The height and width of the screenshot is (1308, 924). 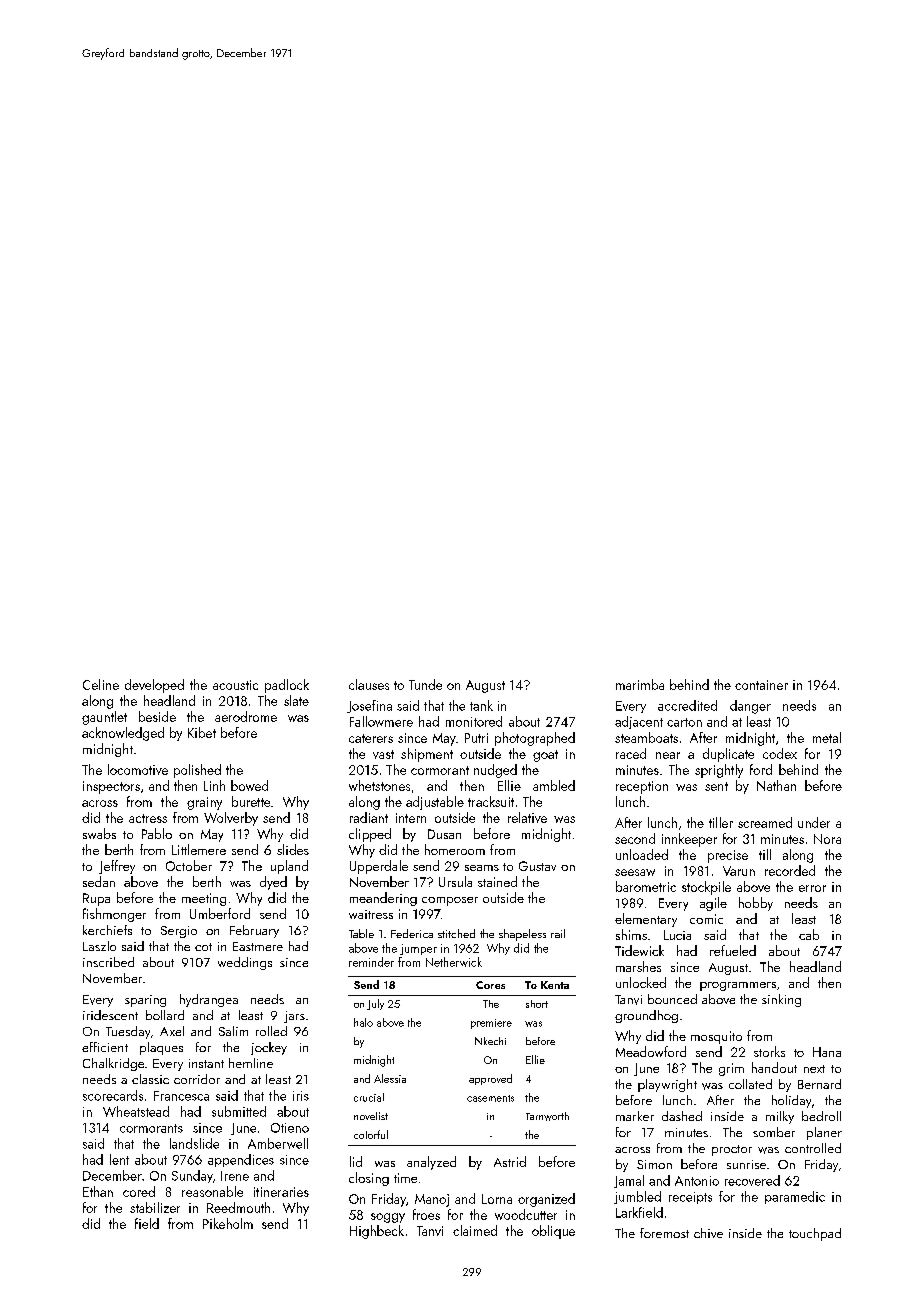 What do you see at coordinates (733, 950) in the screenshot?
I see `refueled` at bounding box center [733, 950].
